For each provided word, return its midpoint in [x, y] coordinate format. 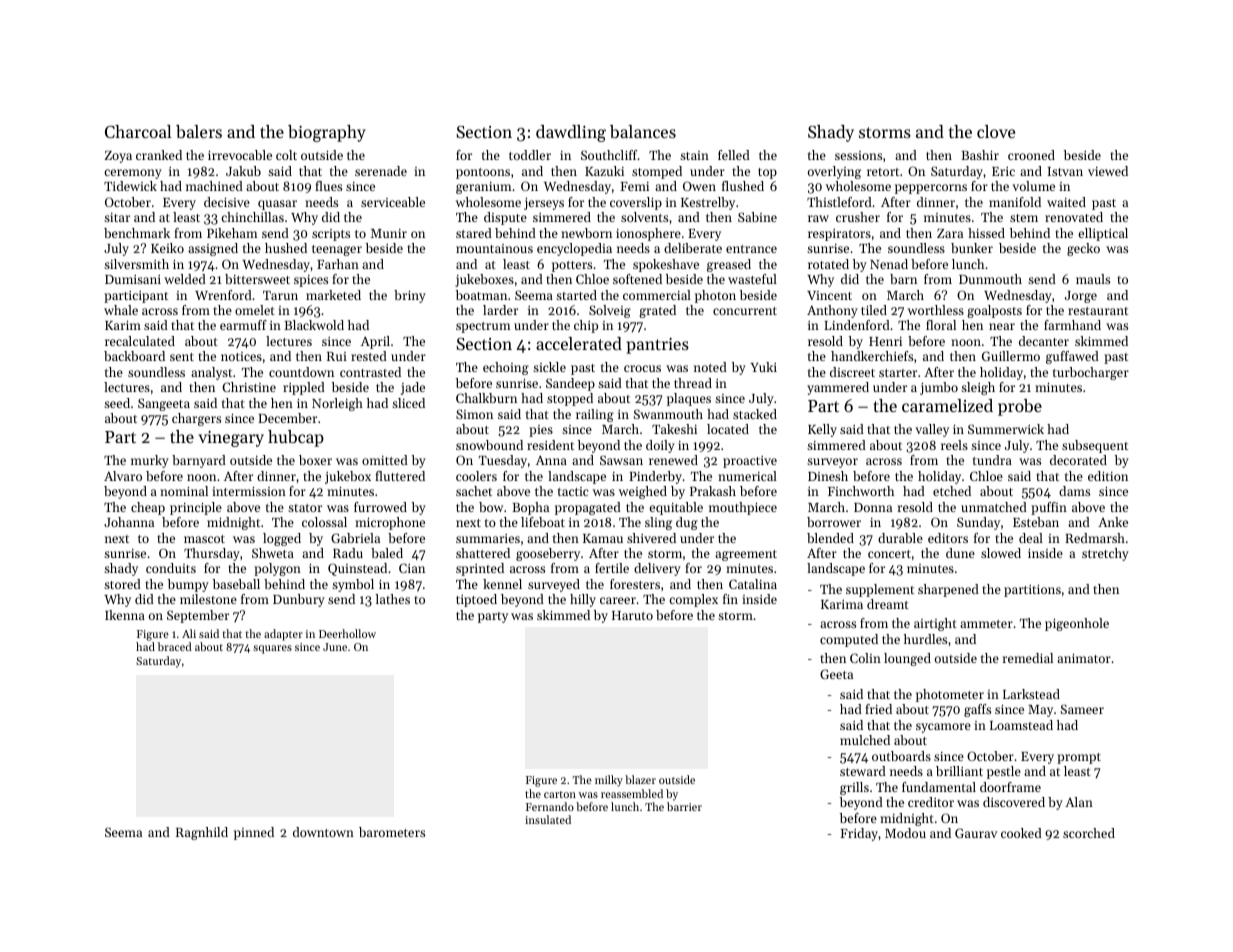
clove [996, 131]
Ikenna [125, 615]
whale [121, 310]
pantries [657, 346]
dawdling [571, 133]
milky [609, 781]
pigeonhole [1077, 624]
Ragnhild [202, 833]
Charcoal [138, 131]
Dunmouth [990, 279]
